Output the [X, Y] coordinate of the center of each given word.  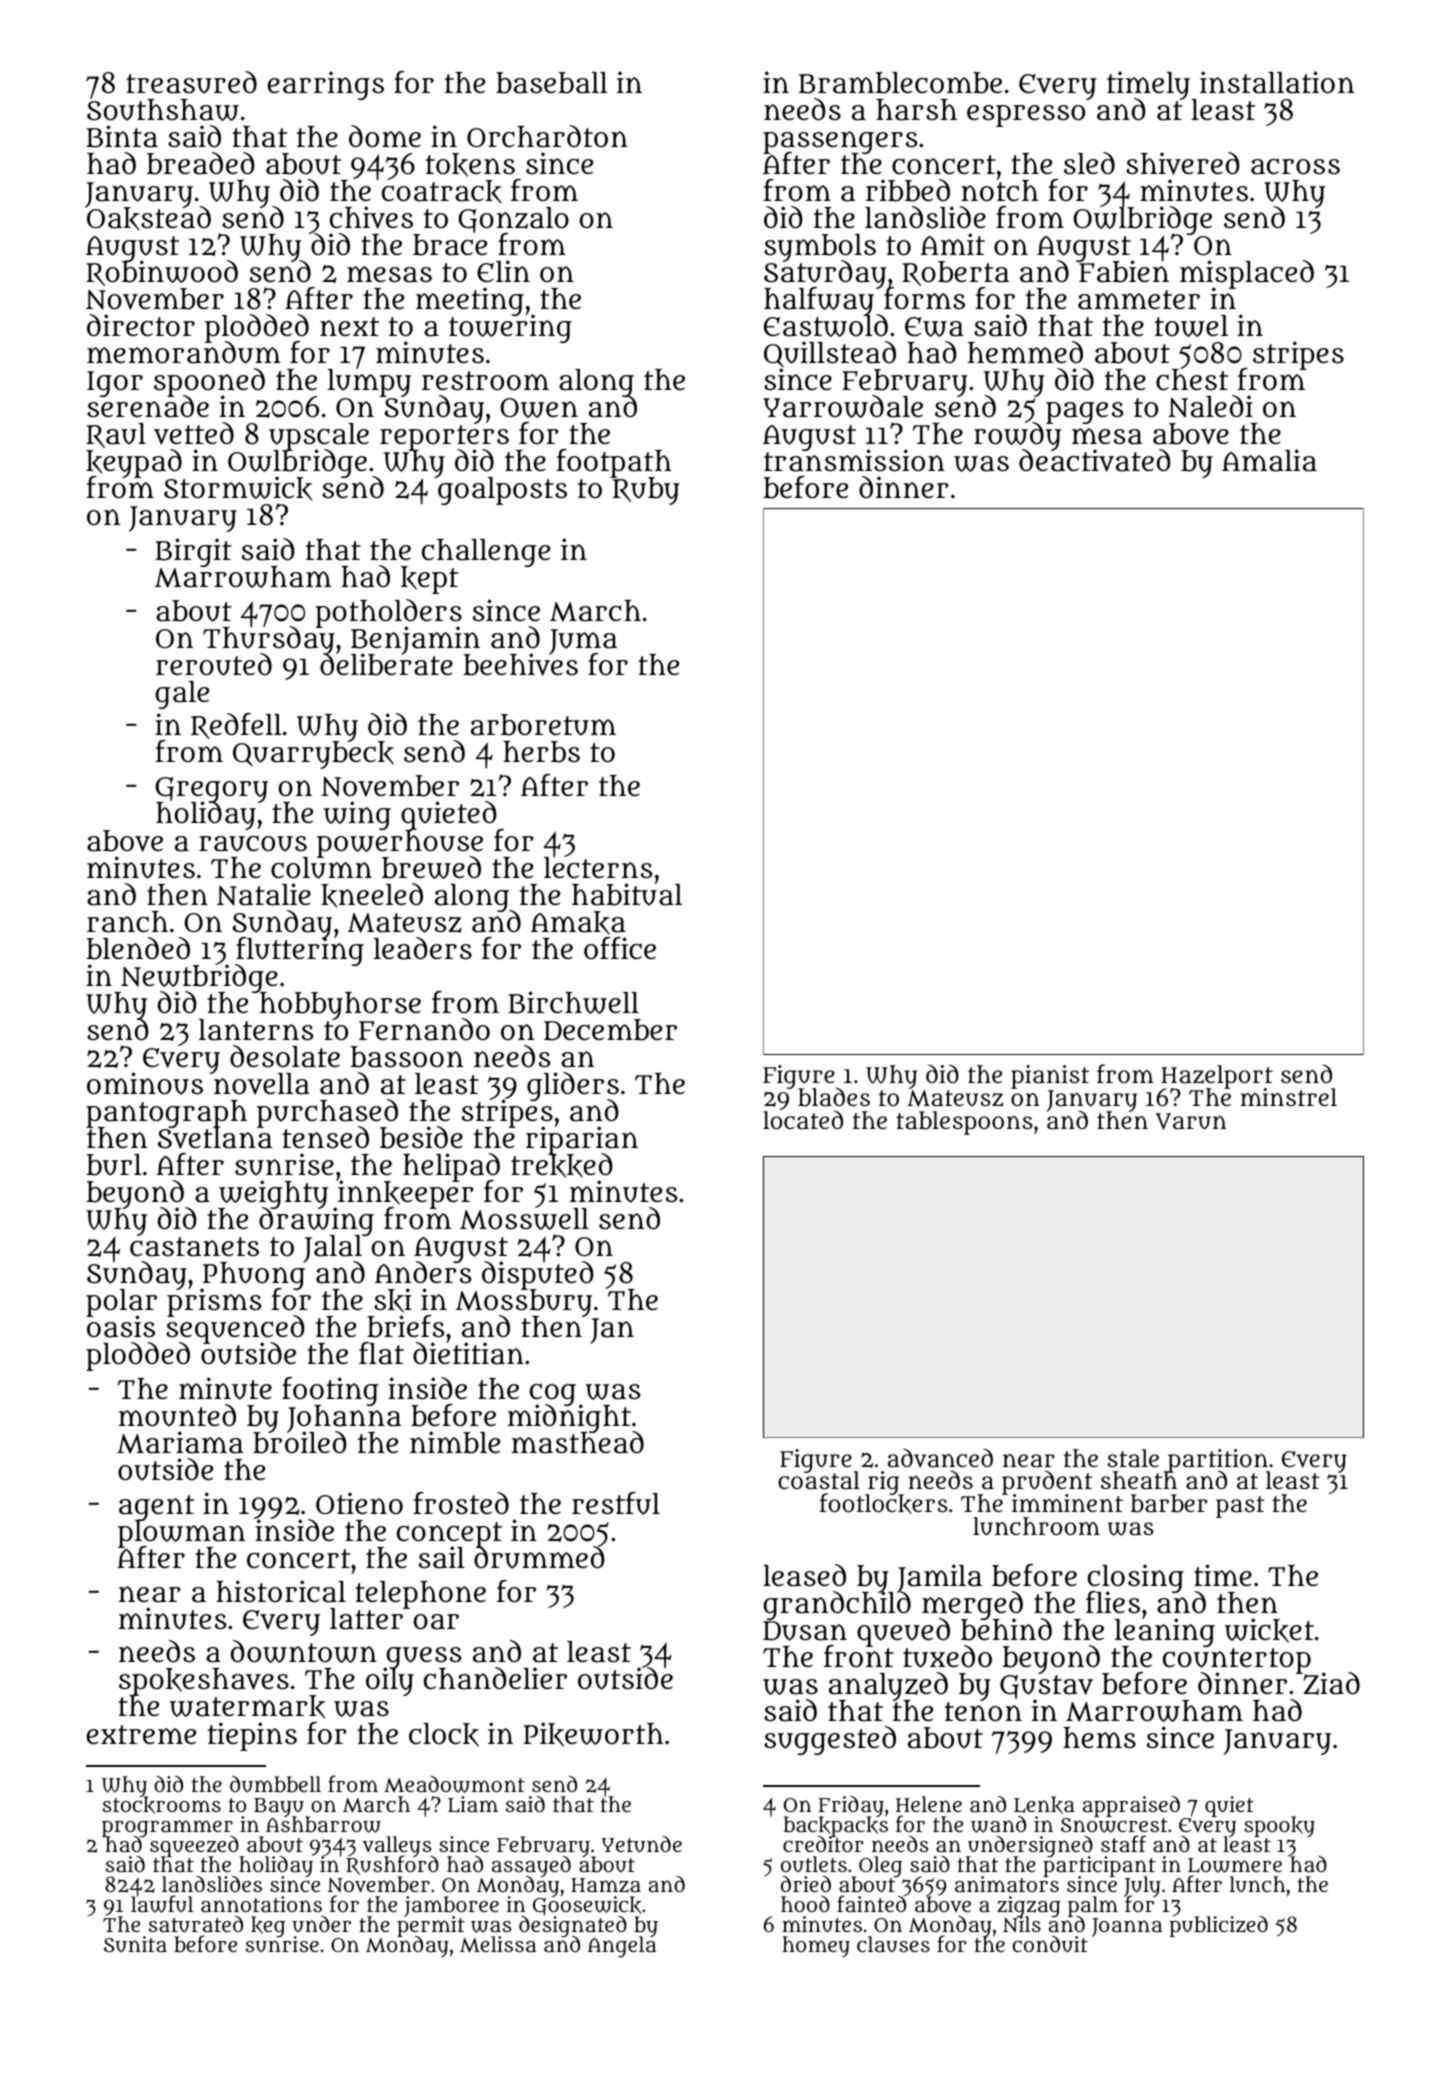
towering [510, 329]
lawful [162, 1905]
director [141, 325]
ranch [127, 922]
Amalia [1269, 460]
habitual [627, 895]
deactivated [1095, 461]
